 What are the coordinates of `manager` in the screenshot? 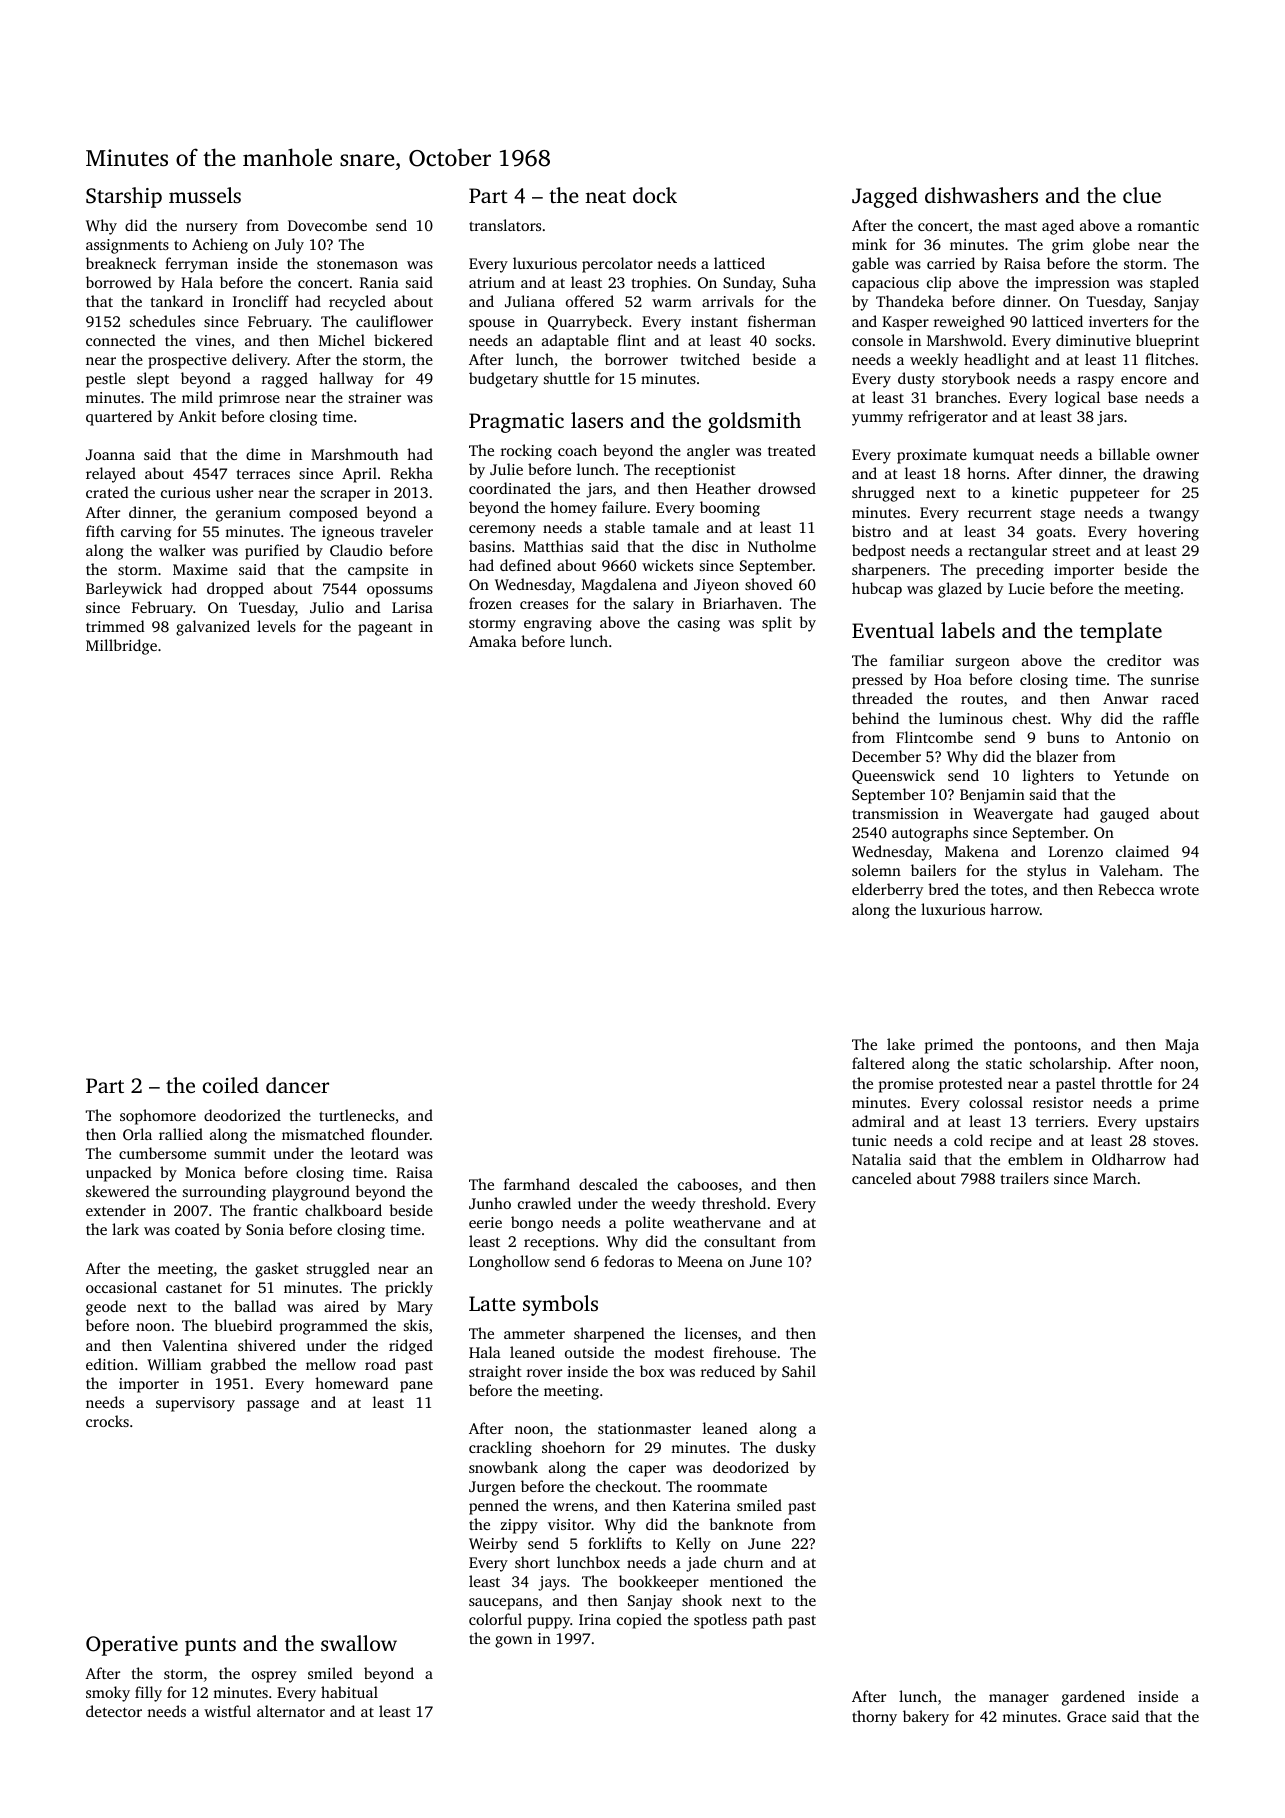 It's located at (1019, 1700).
